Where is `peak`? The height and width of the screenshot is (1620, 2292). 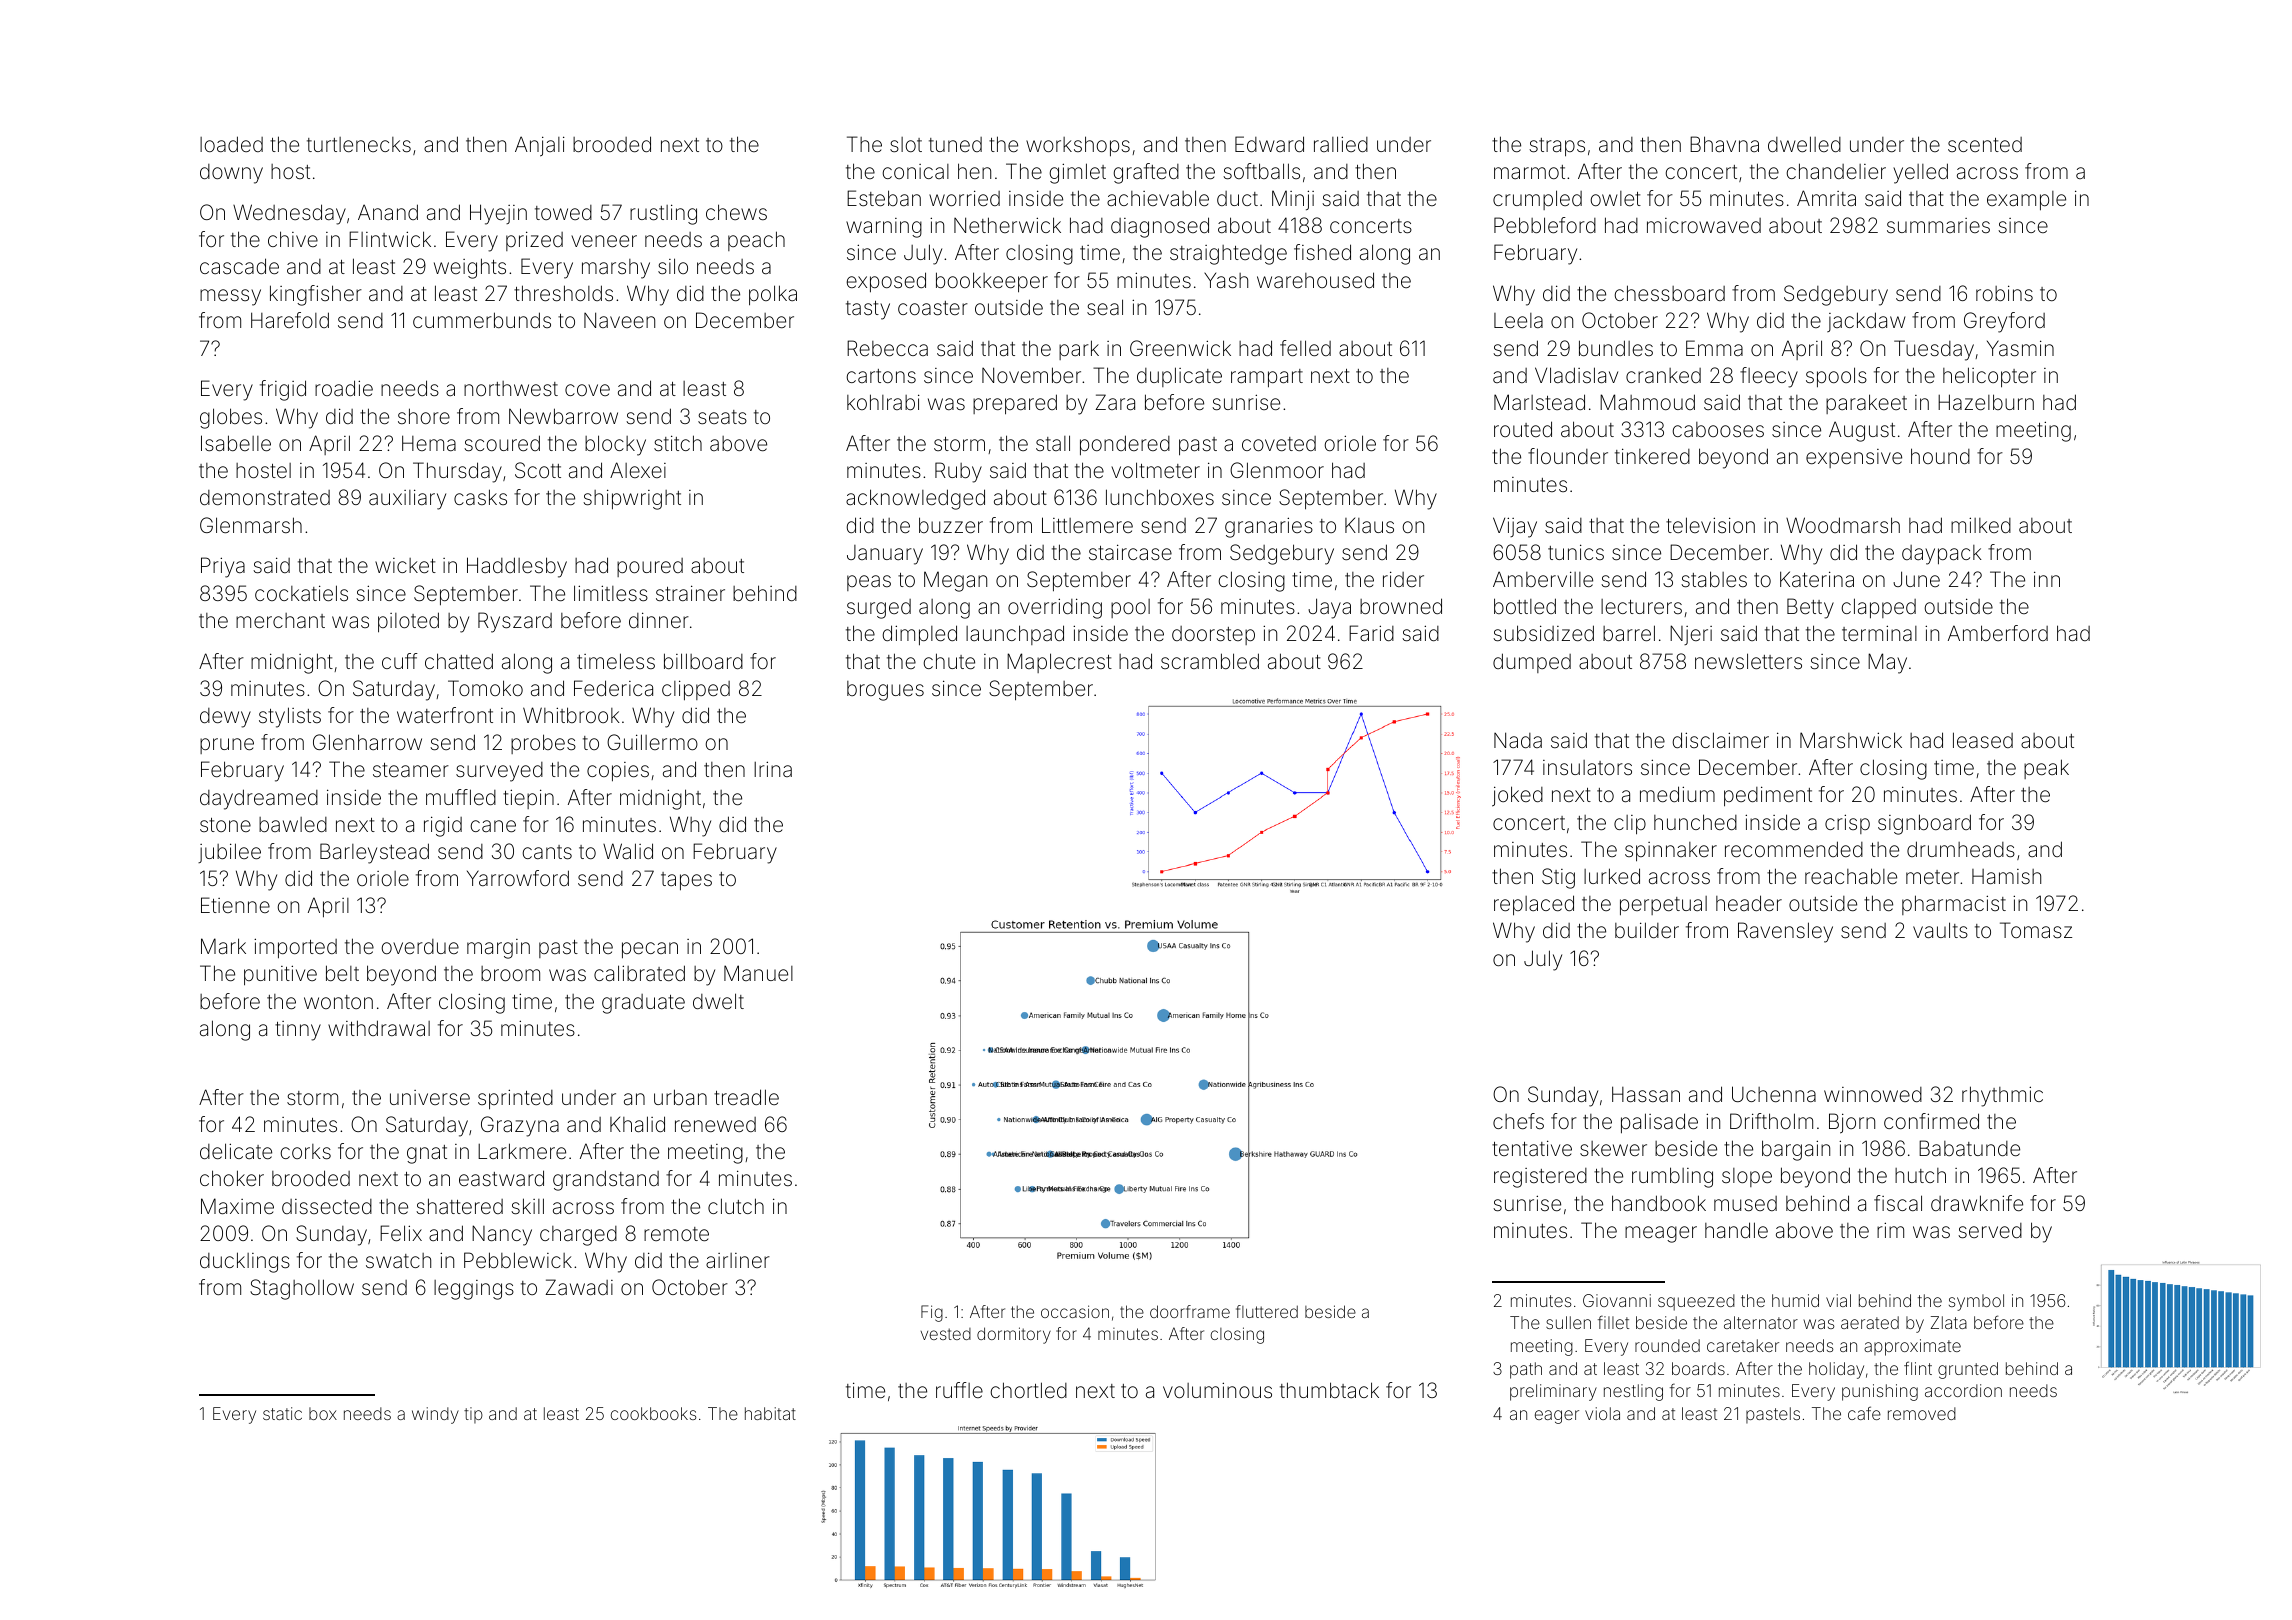
peak is located at coordinates (2046, 769).
